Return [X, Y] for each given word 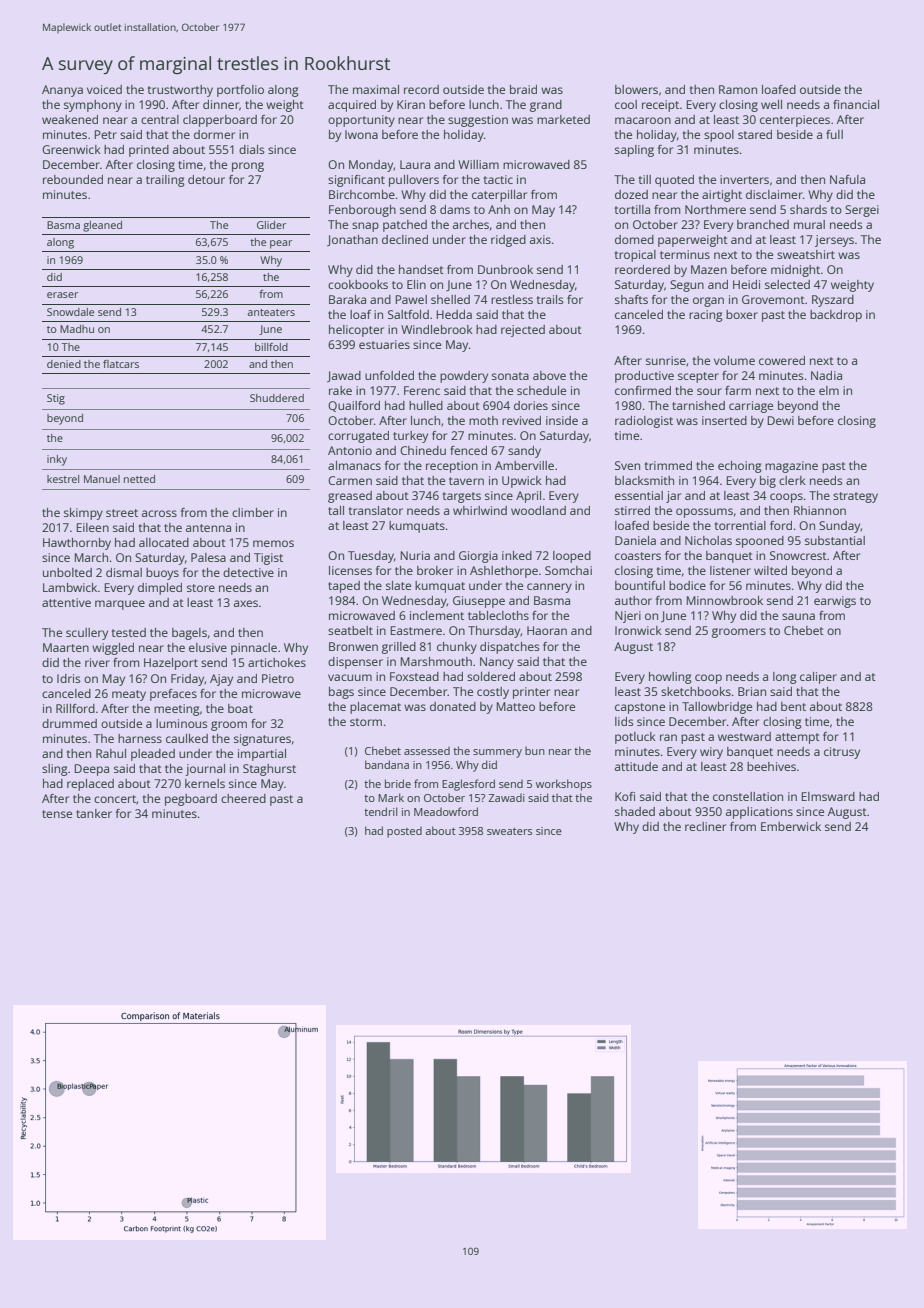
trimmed [668, 465]
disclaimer [774, 194]
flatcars [121, 364]
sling [55, 770]
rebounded [73, 179]
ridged [508, 241]
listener [730, 570]
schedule [541, 390]
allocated [164, 542]
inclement [437, 615]
